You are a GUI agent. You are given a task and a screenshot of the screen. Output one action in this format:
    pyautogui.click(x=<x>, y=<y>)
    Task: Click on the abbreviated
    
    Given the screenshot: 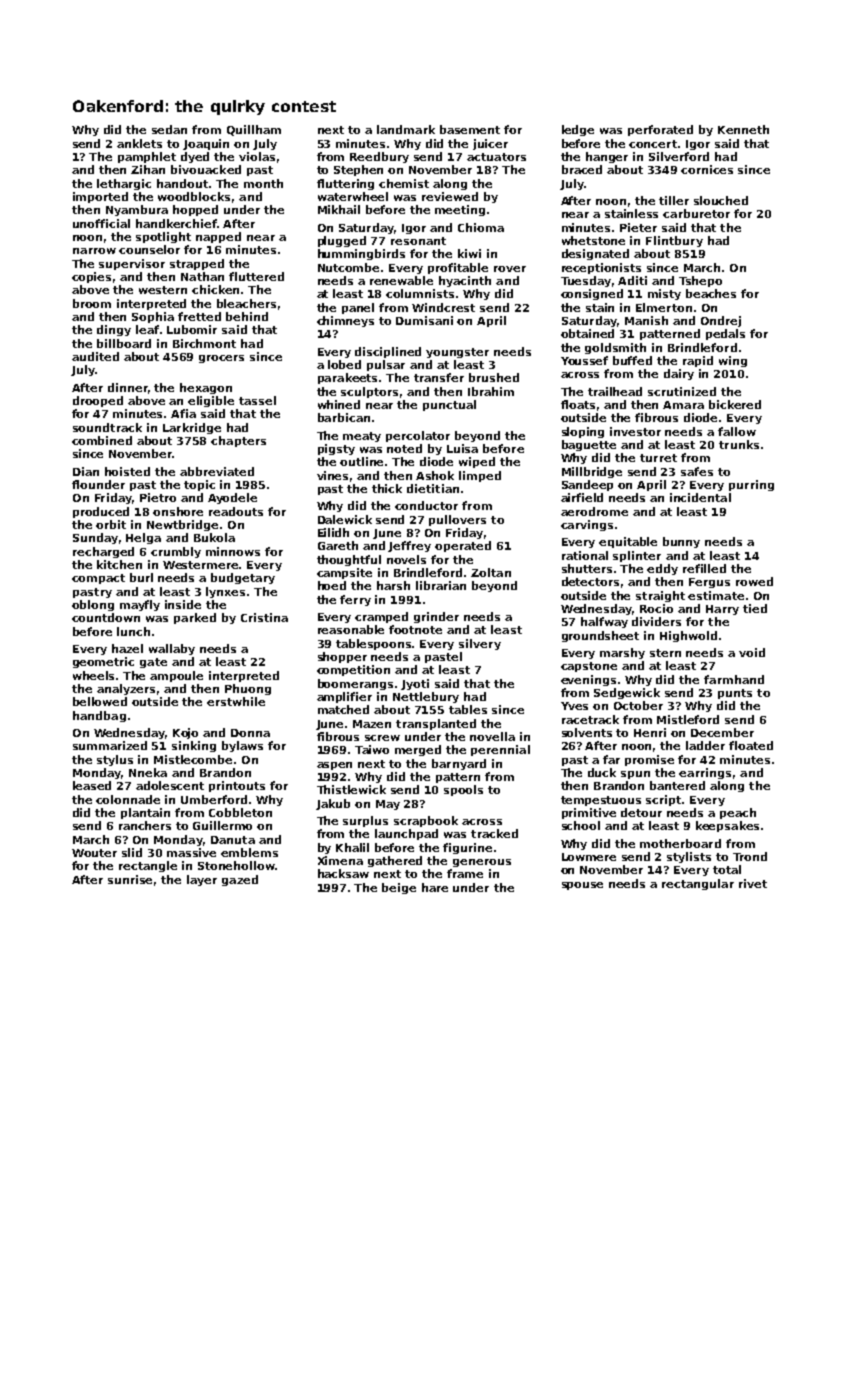 What is the action you would take?
    pyautogui.click(x=217, y=471)
